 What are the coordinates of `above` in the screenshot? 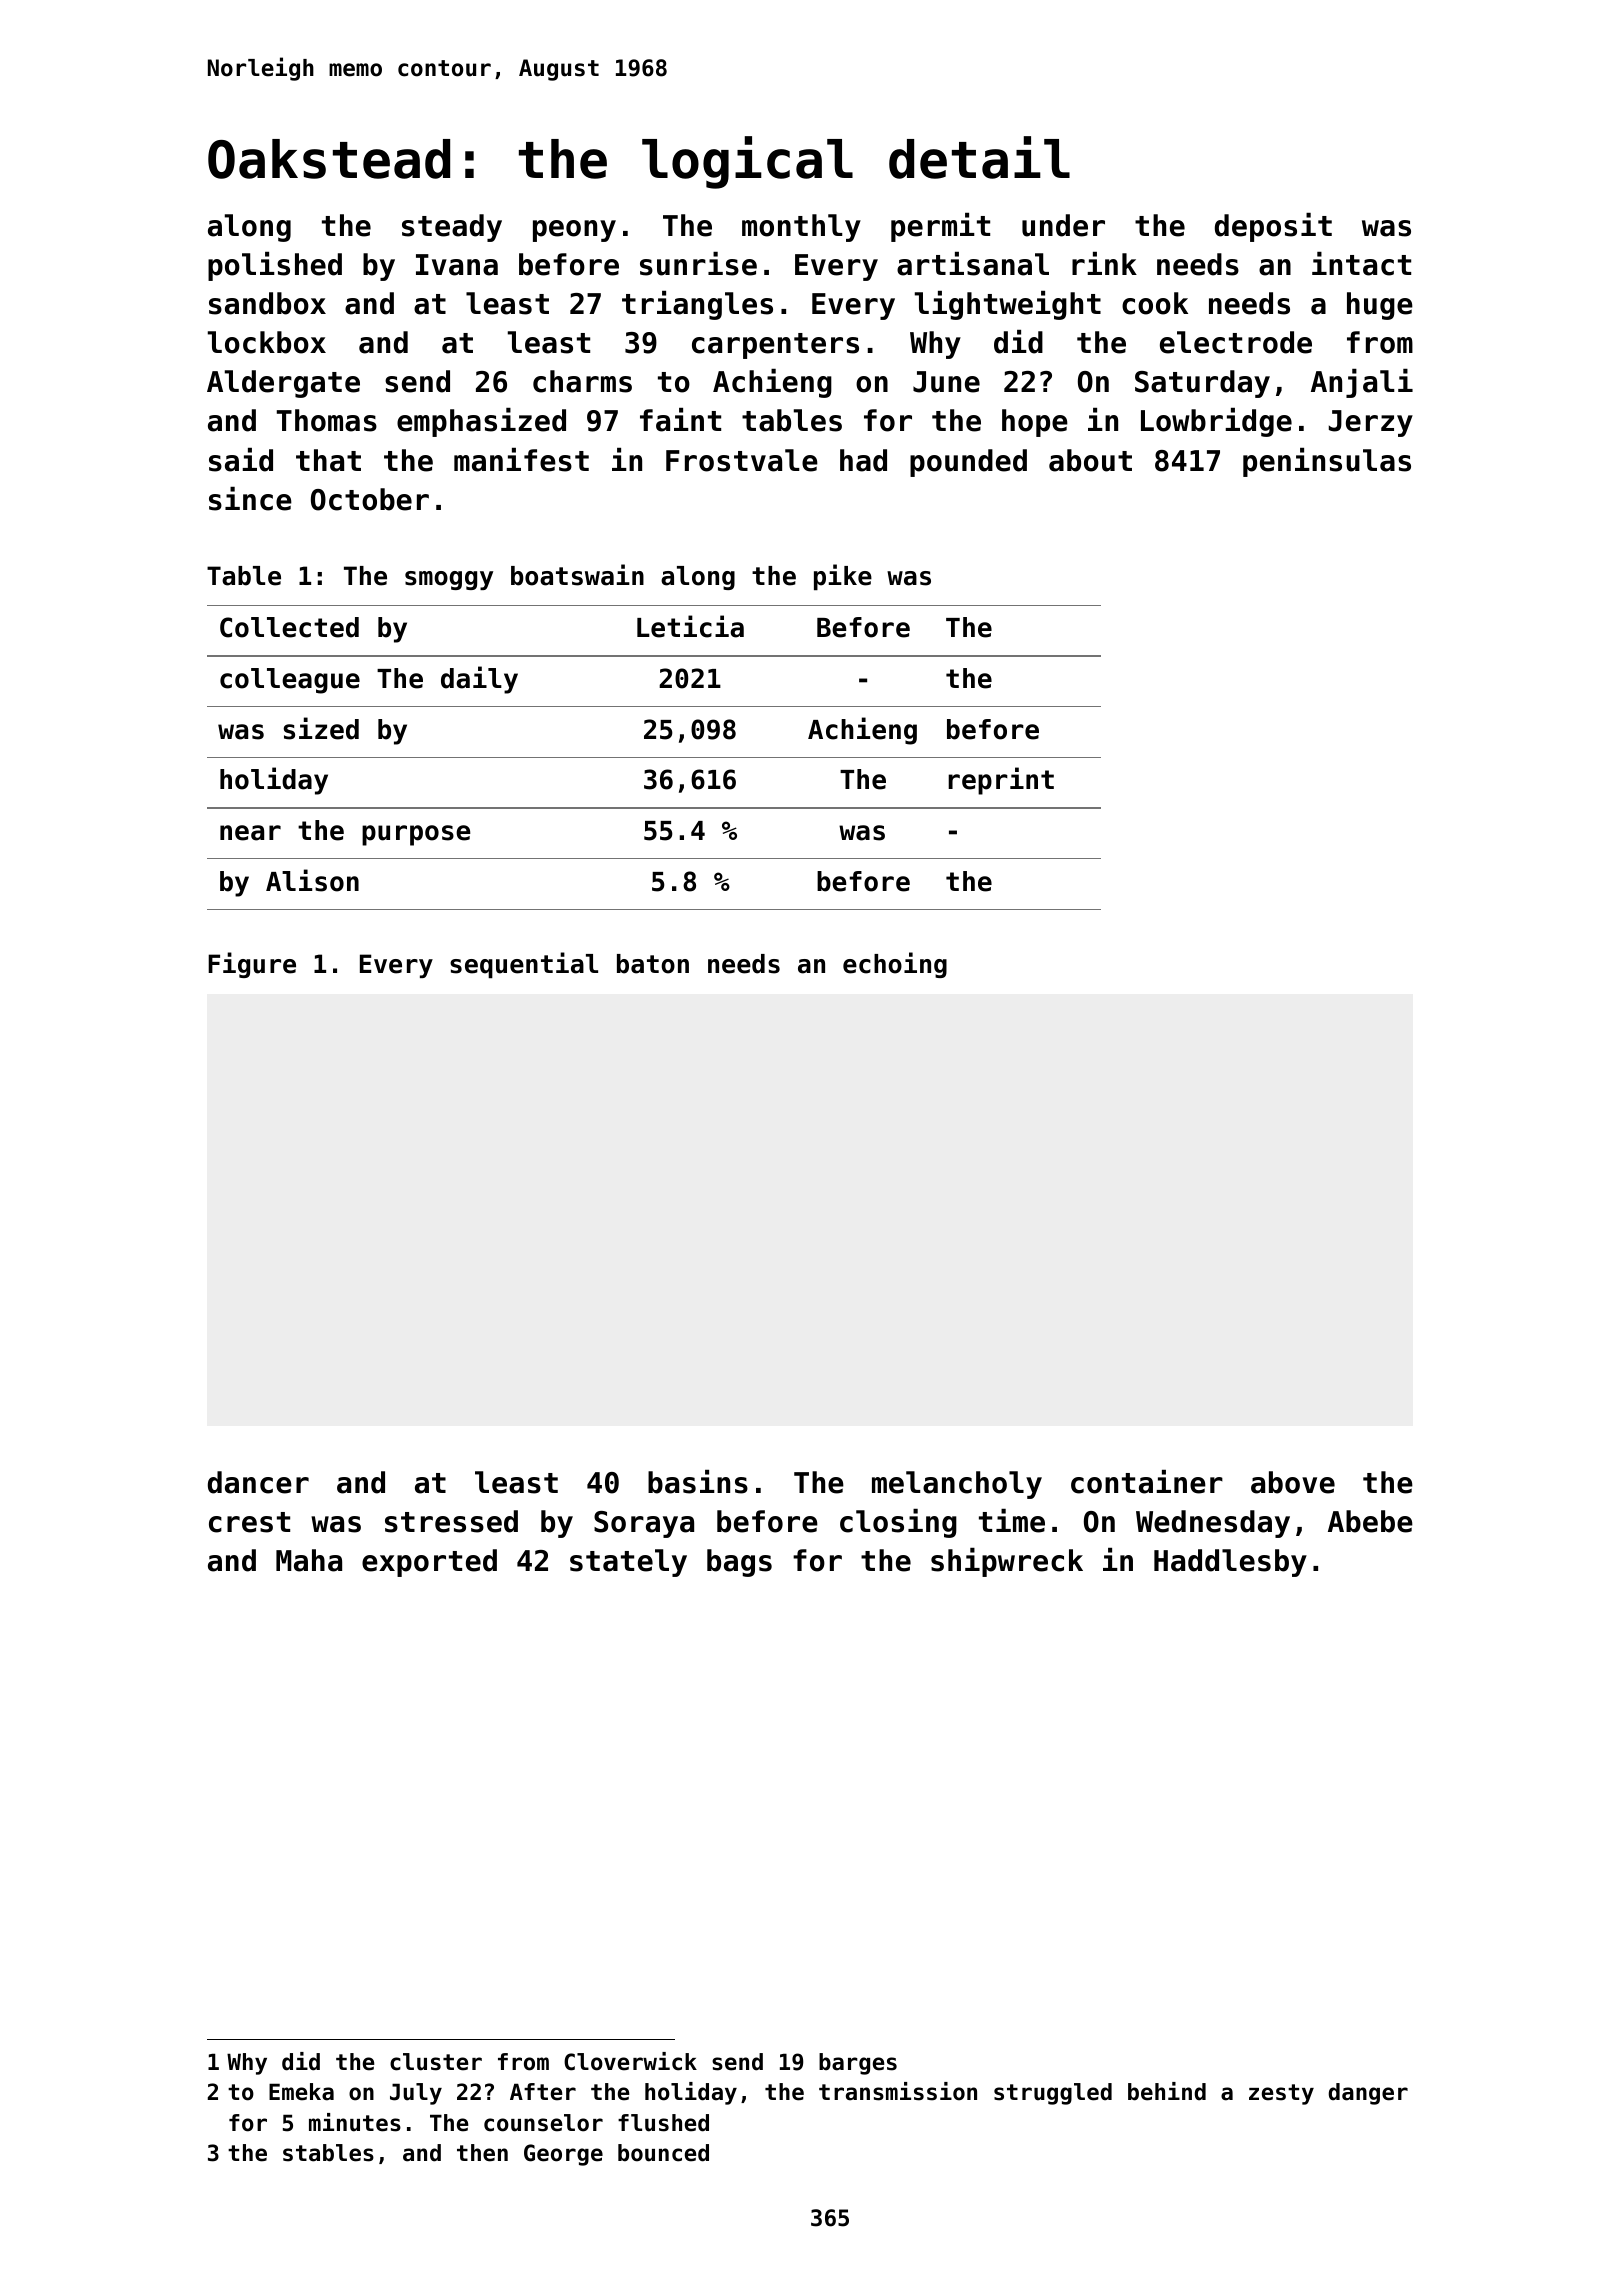 It's located at (1293, 1482).
